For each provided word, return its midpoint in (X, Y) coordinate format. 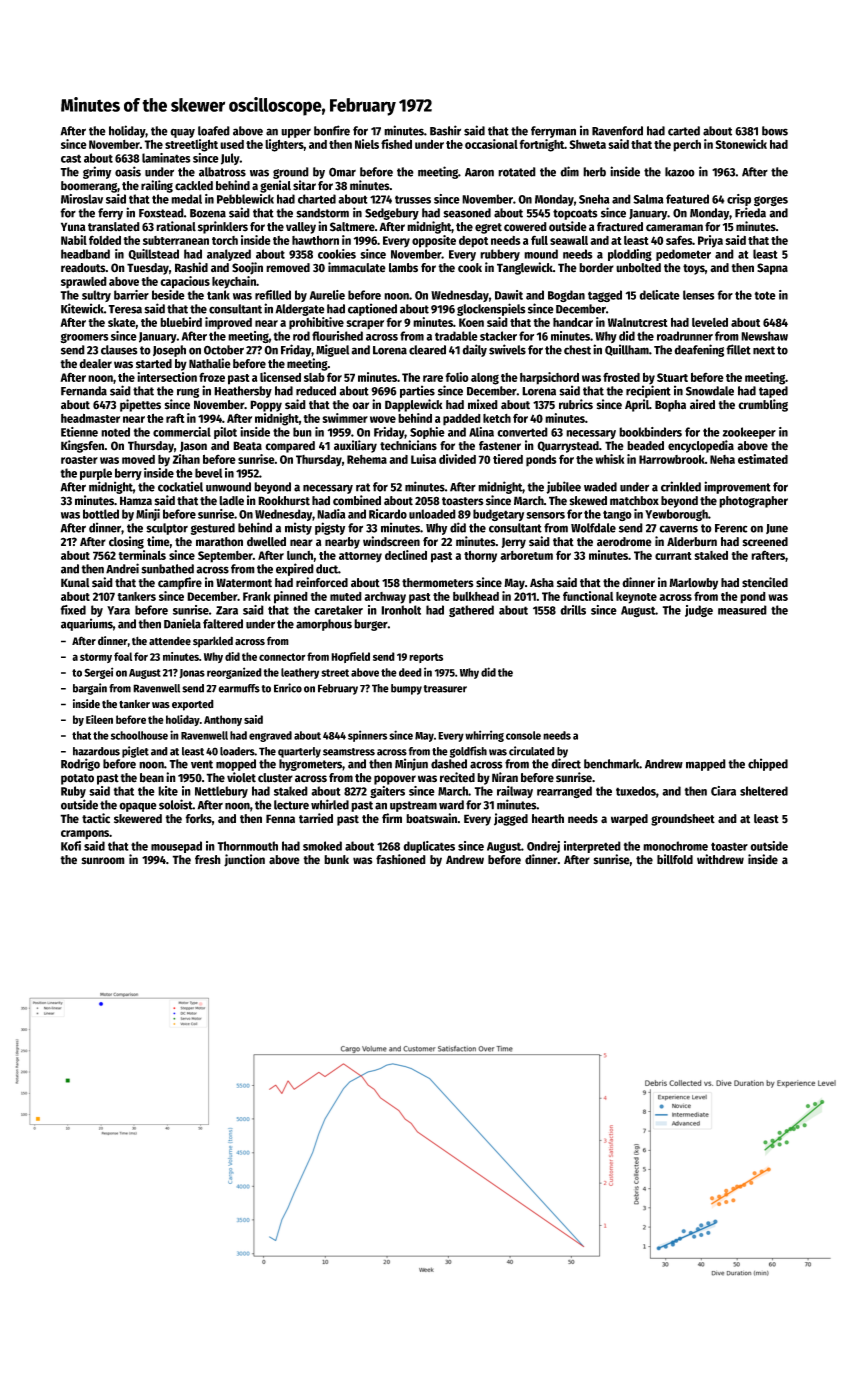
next (764, 350)
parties (417, 391)
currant (673, 556)
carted (684, 131)
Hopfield (350, 657)
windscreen (391, 541)
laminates (166, 158)
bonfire (332, 130)
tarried (316, 818)
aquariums (87, 624)
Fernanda (84, 391)
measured (742, 610)
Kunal (75, 583)
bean (152, 778)
